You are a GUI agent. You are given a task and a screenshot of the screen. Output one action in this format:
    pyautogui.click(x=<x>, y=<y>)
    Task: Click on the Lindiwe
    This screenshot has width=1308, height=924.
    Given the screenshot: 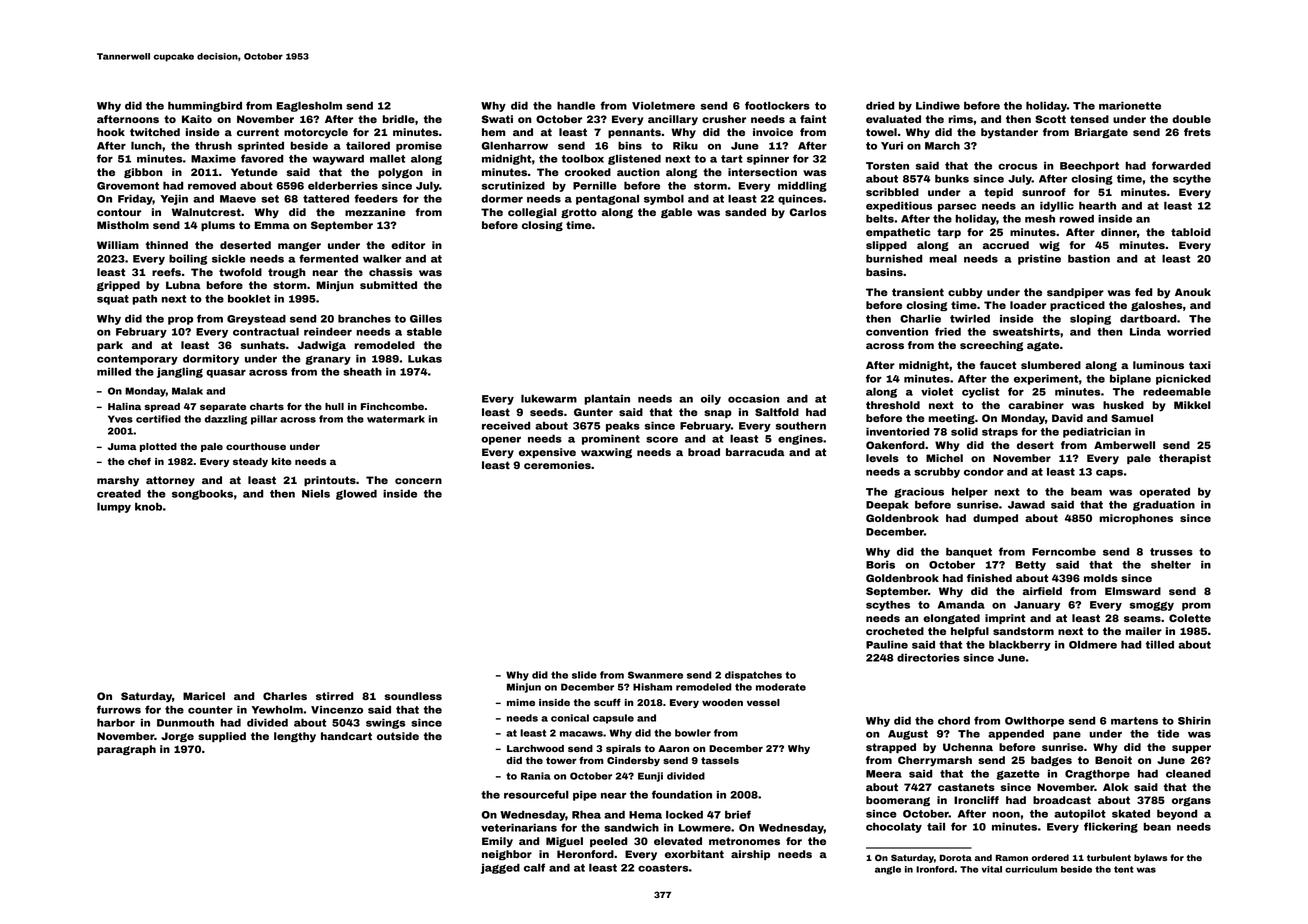 What is the action you would take?
    pyautogui.click(x=938, y=105)
